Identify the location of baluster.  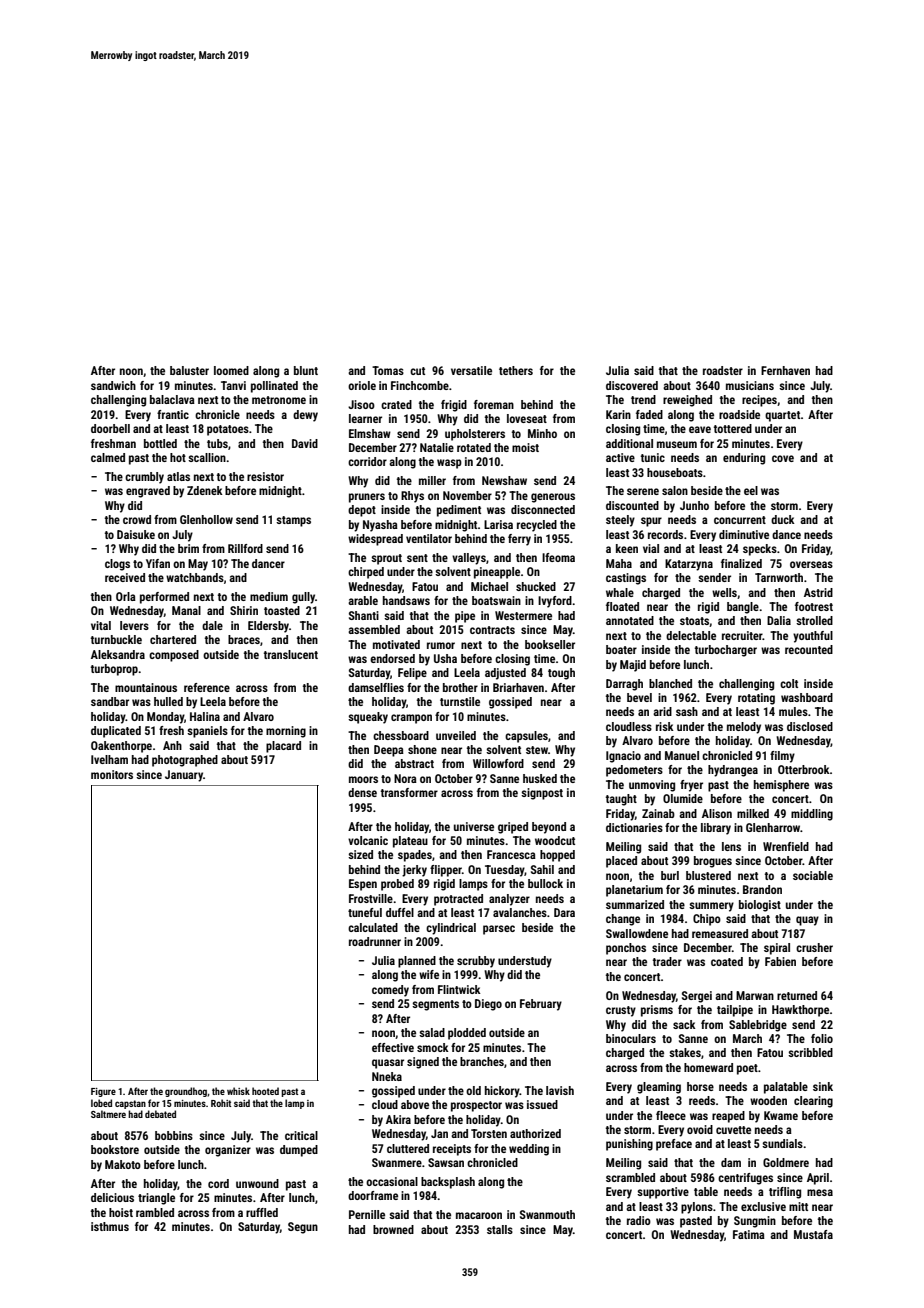
(189, 370).
